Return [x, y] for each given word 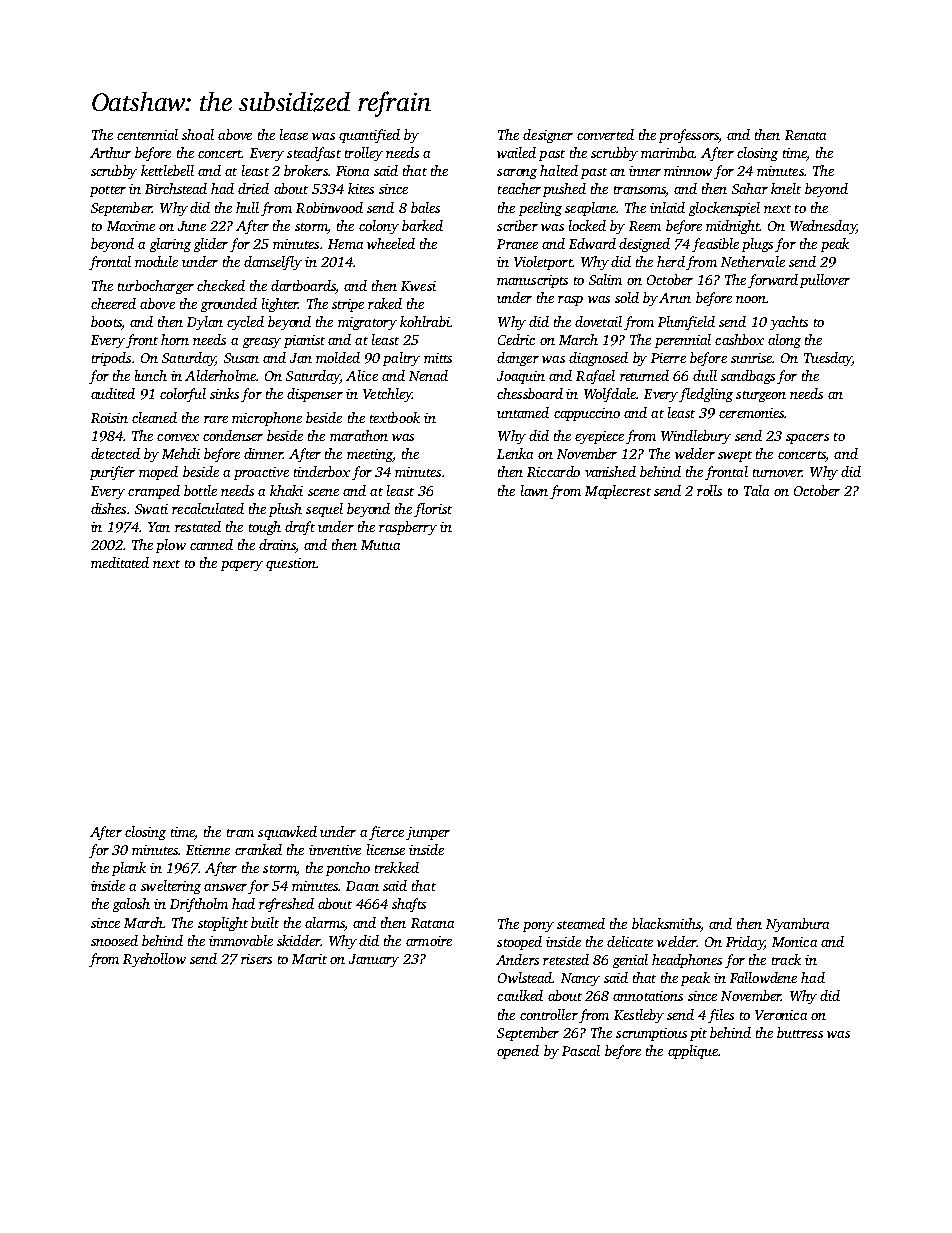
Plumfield [686, 323]
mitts [438, 358]
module [156, 261]
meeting [370, 455]
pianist [304, 341]
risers [256, 959]
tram [240, 833]
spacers [807, 439]
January [374, 960]
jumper [428, 833]
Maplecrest [618, 492]
